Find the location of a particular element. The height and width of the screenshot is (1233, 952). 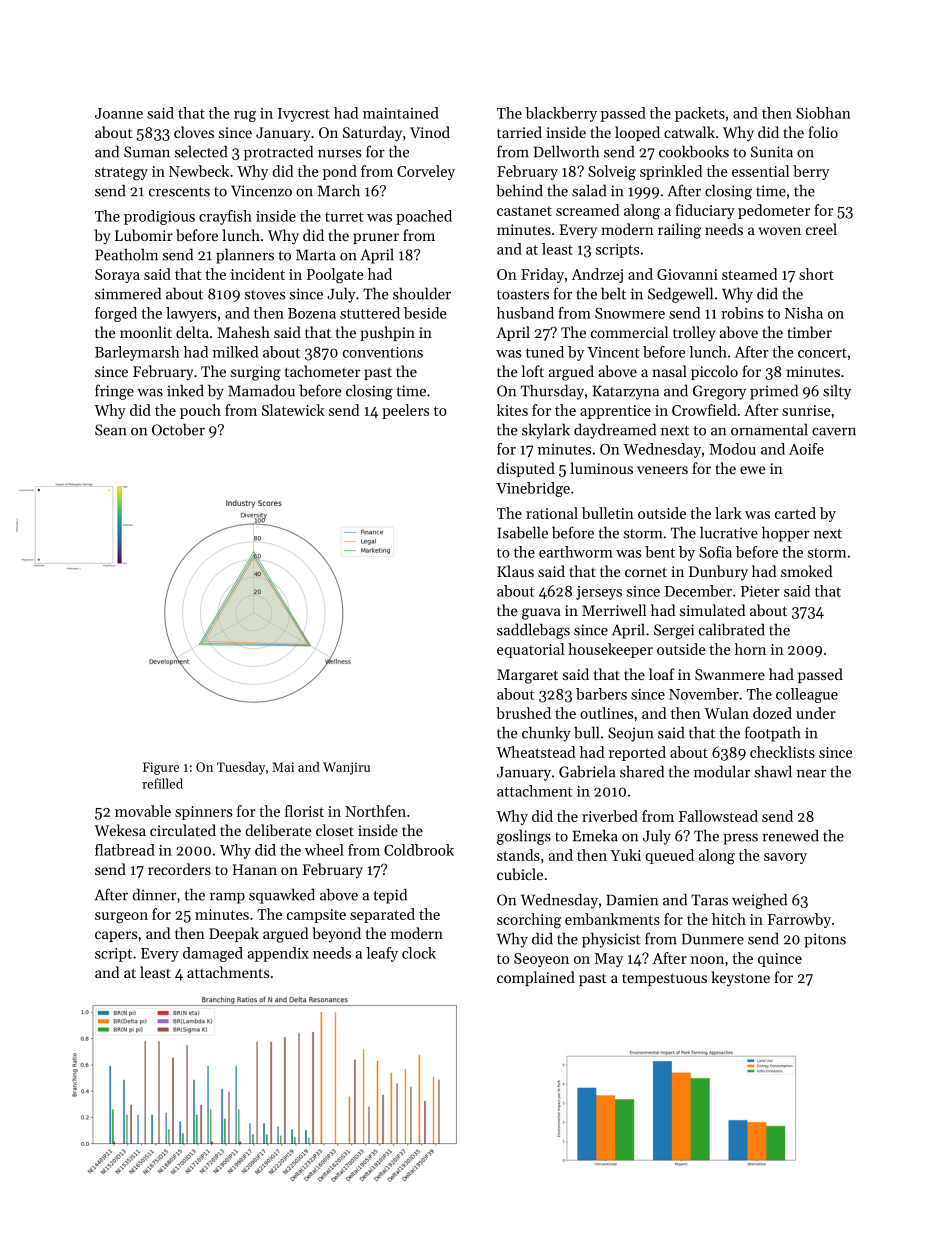

Siobhan is located at coordinates (823, 113).
